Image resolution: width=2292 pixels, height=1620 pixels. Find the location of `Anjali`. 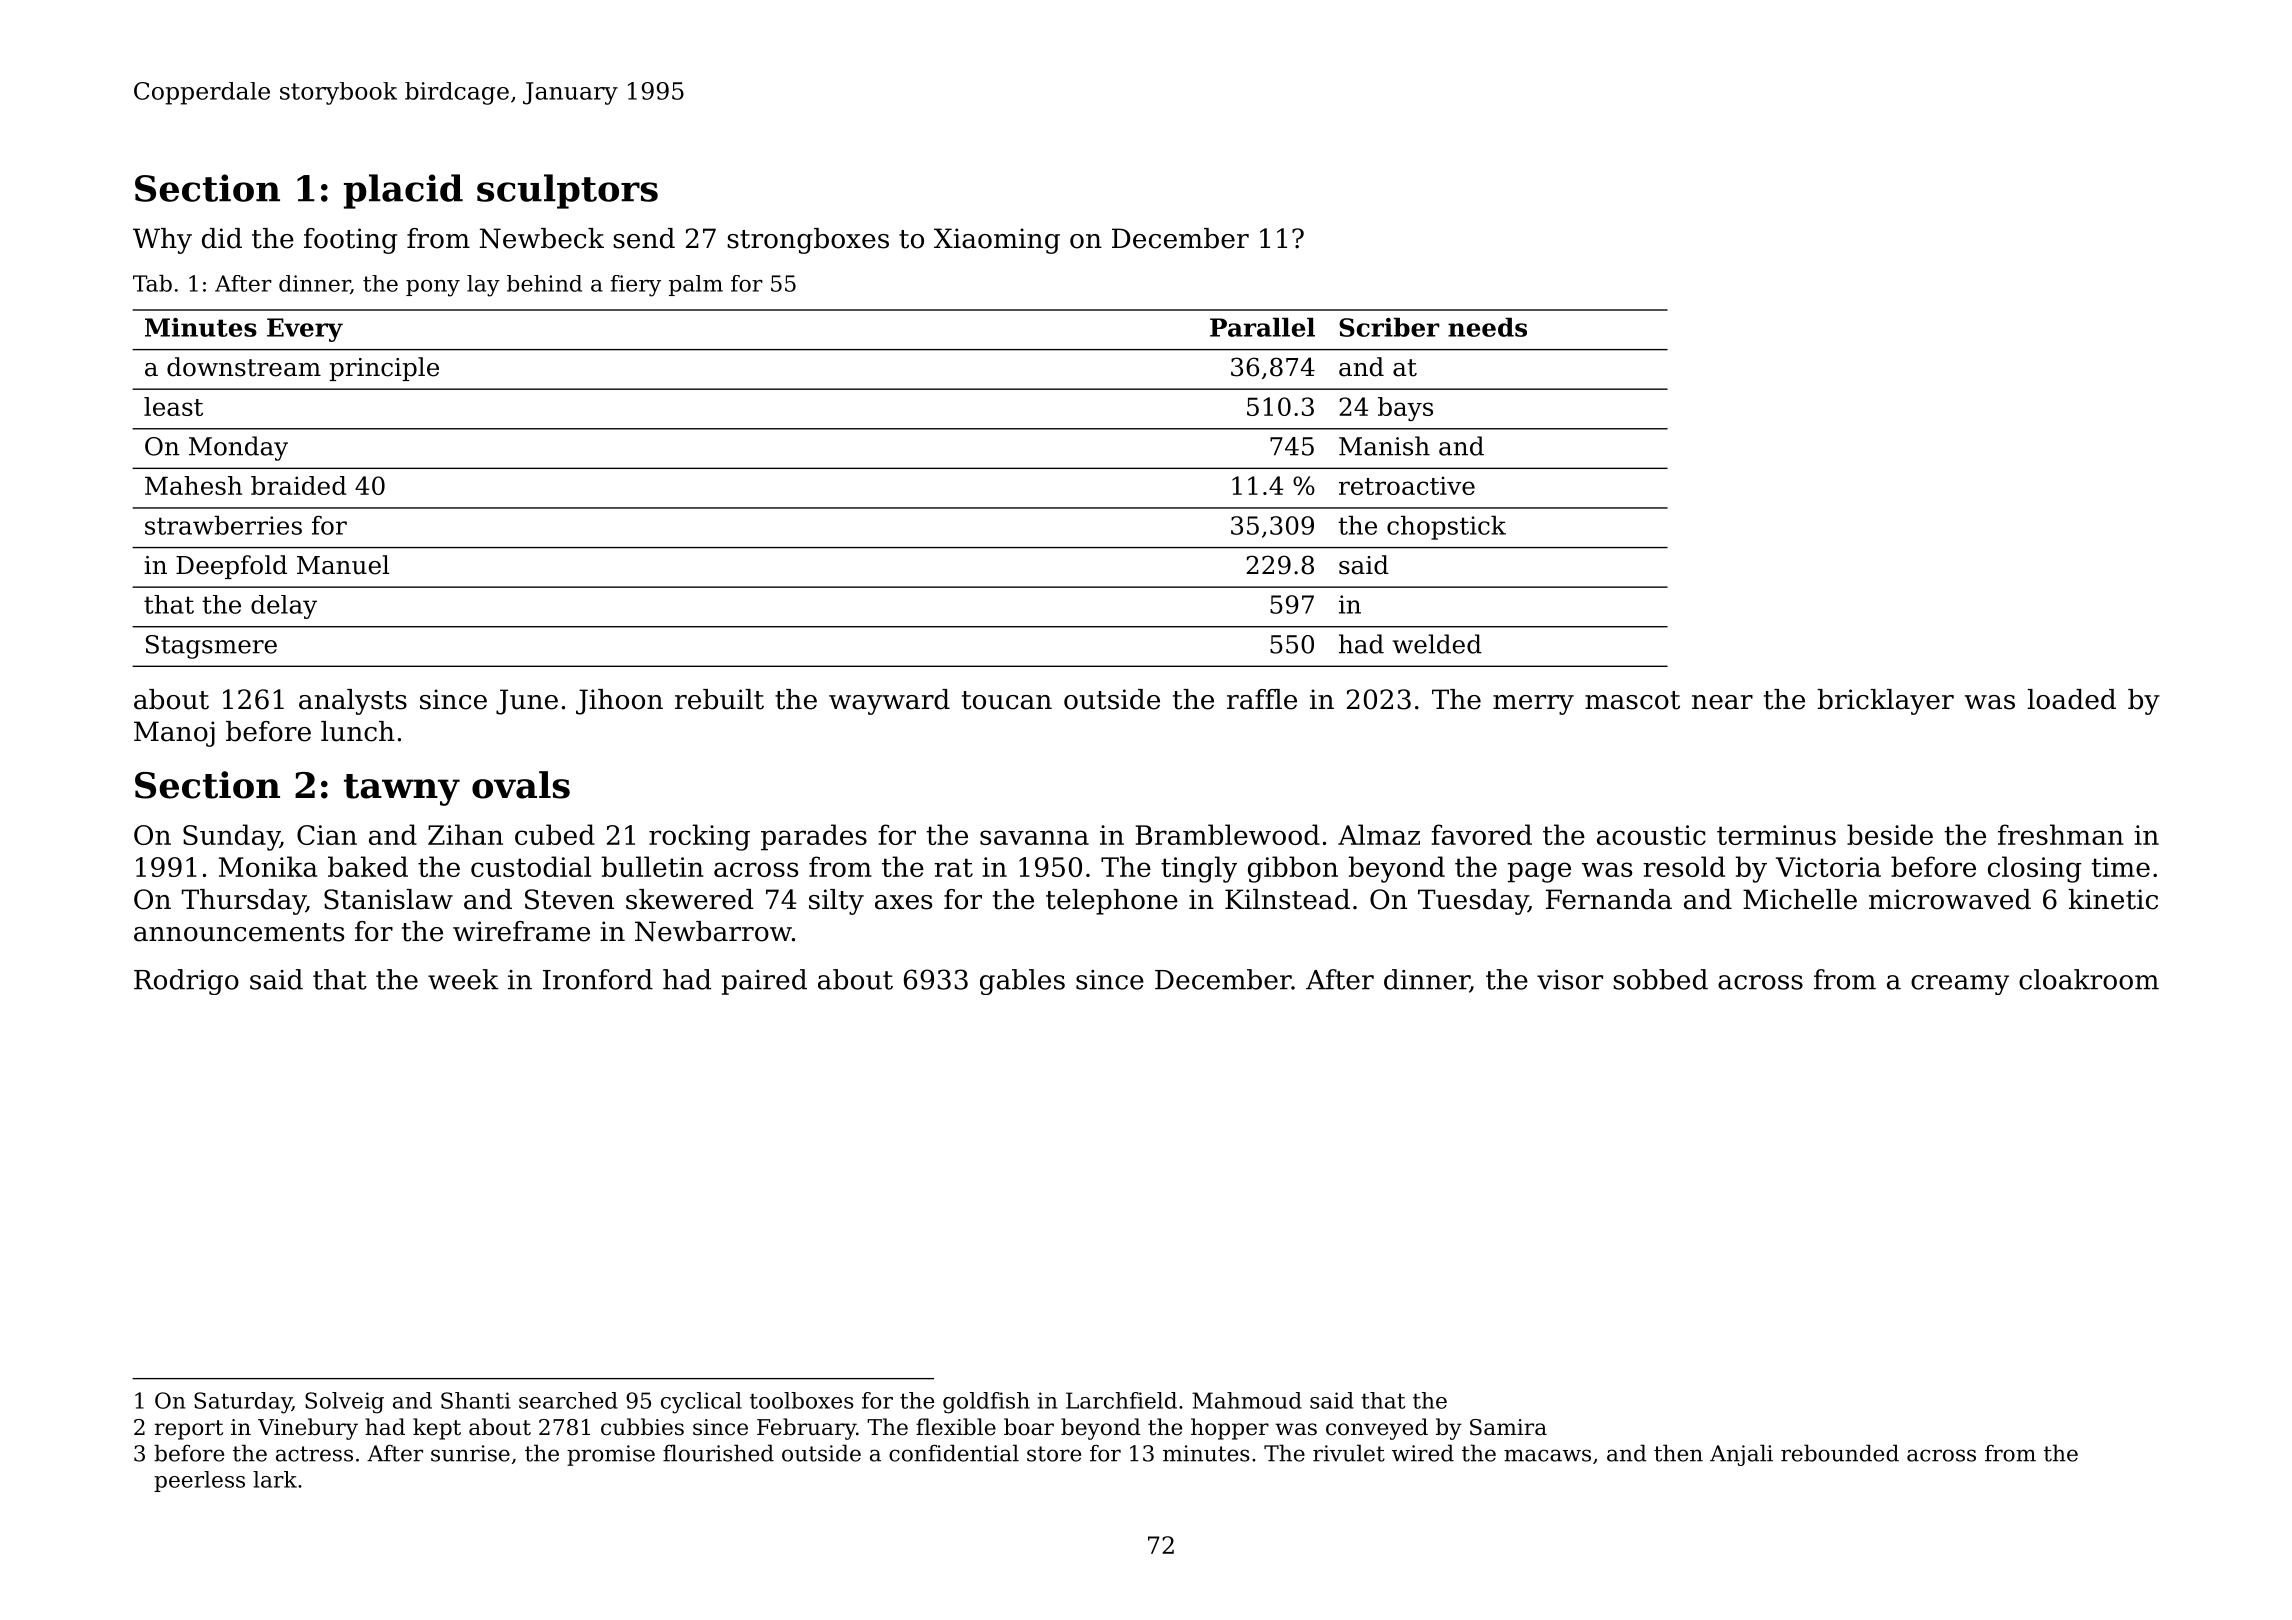

Anjali is located at coordinates (1741, 1455).
